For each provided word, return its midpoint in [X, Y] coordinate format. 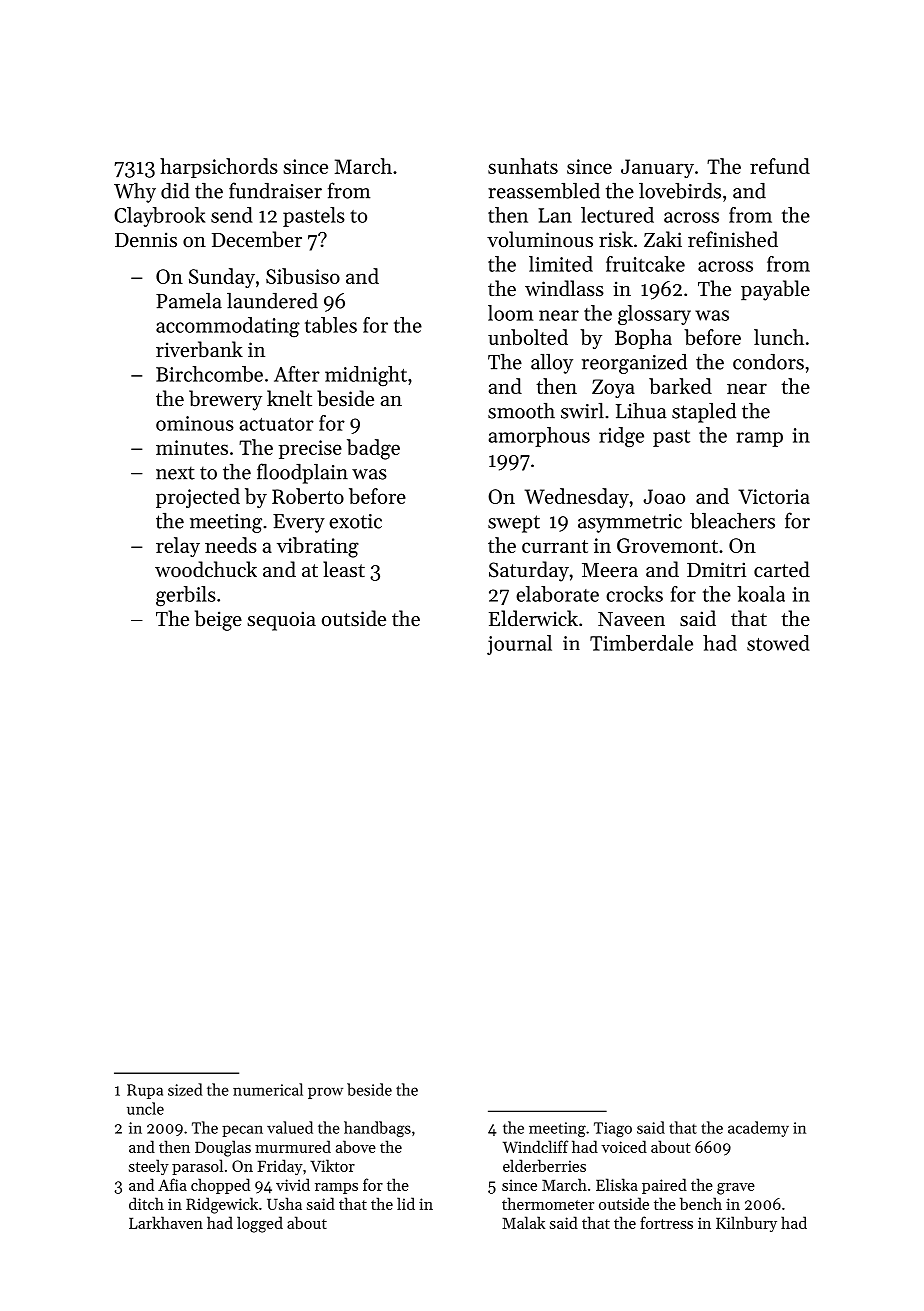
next [175, 473]
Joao [664, 496]
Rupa [145, 1091]
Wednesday [576, 498]
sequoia [281, 621]
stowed [778, 643]
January [657, 168]
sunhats [523, 166]
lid [406, 1203]
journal [519, 645]
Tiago [613, 1129]
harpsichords [219, 168]
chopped [220, 1186]
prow [325, 1093]
